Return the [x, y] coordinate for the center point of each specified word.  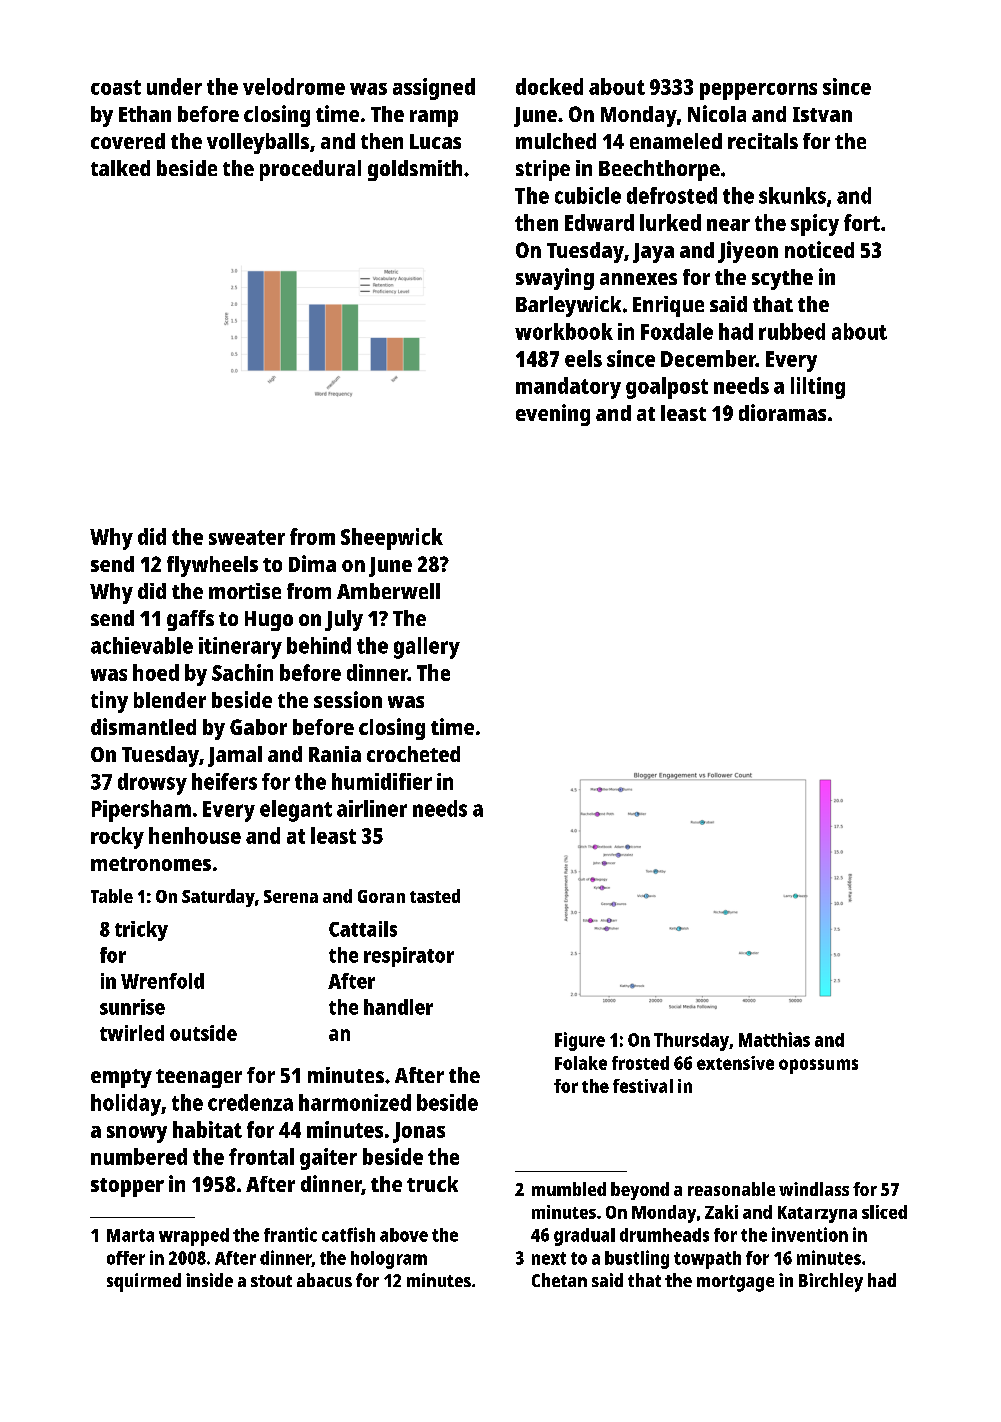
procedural [310, 170]
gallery [427, 648]
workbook [564, 331]
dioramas [782, 412]
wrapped [194, 1237]
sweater [247, 537]
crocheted [413, 754]
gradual [584, 1237]
